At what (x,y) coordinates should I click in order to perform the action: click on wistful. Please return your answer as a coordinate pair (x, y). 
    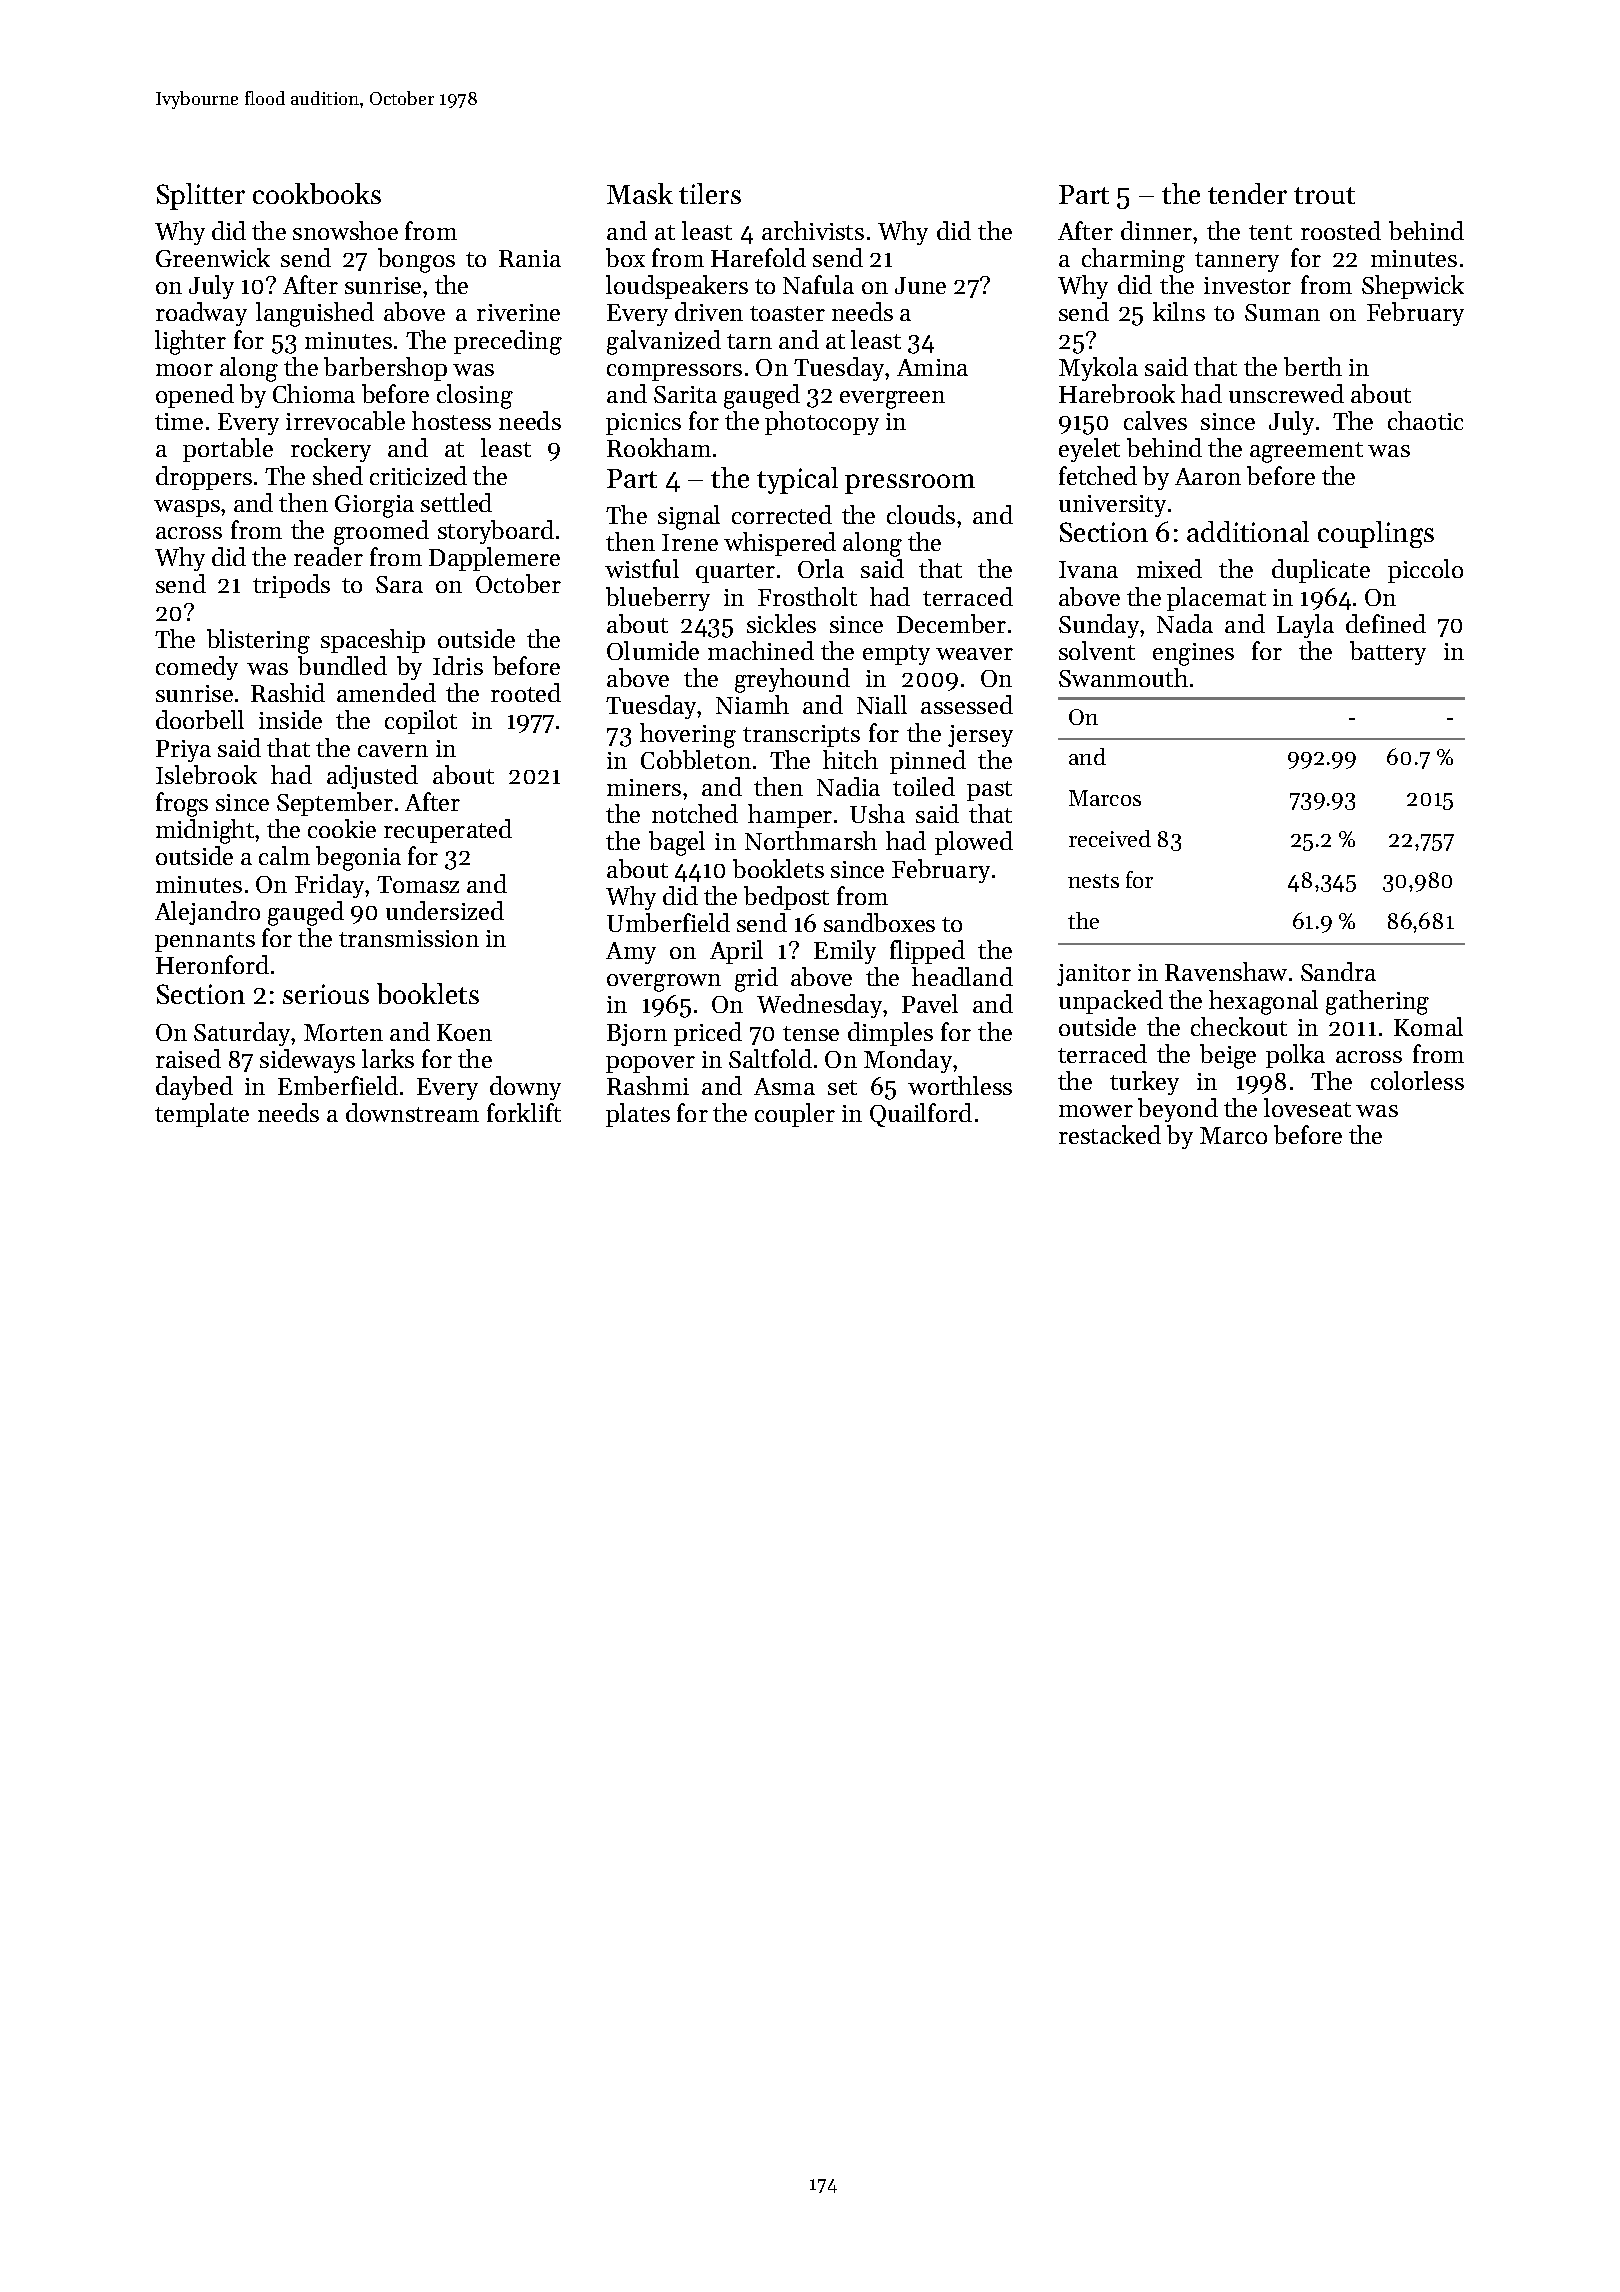
    Looking at the image, I should click on (642, 568).
